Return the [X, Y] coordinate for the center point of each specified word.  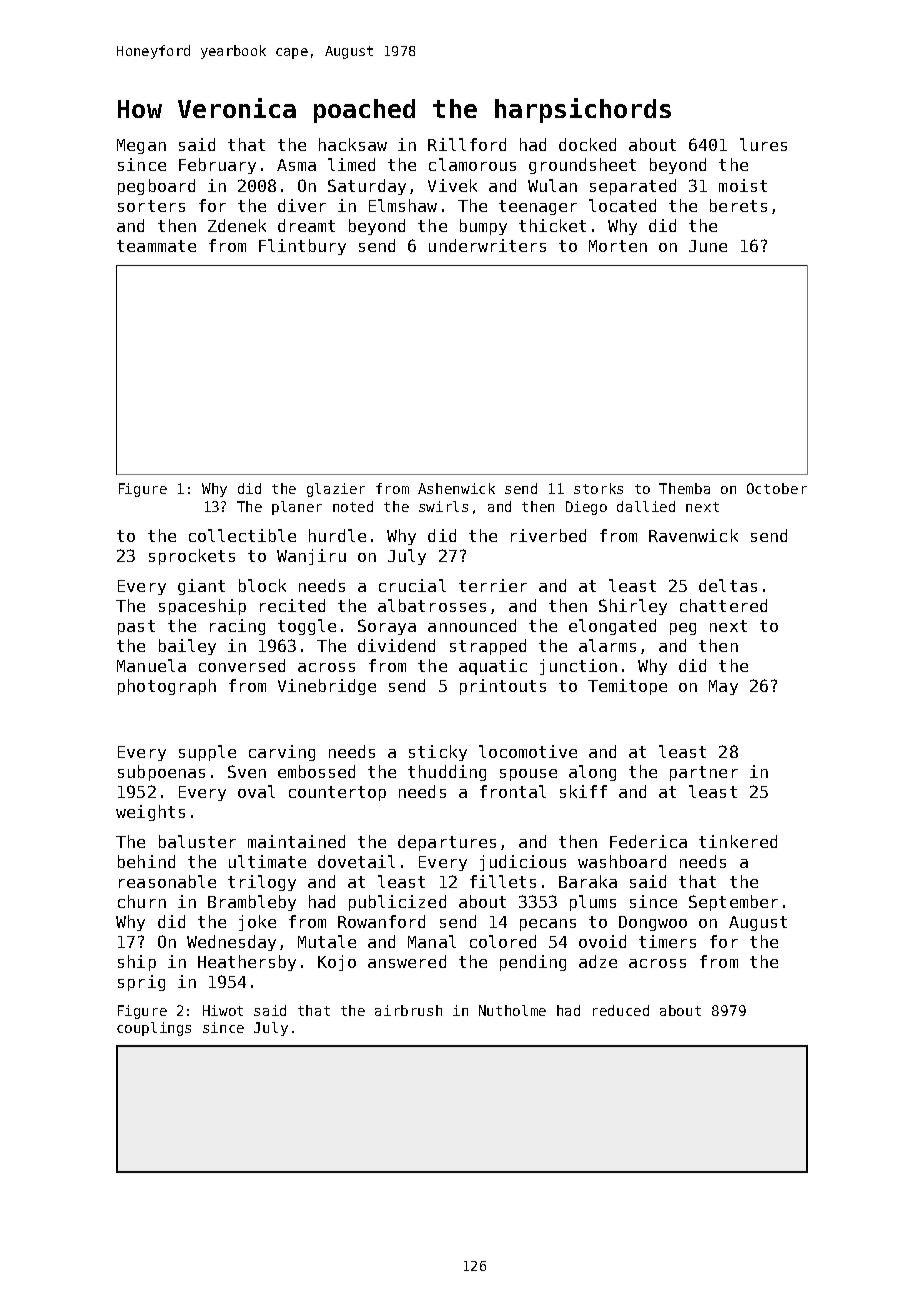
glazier [336, 490]
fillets [503, 881]
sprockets [192, 557]
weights [150, 813]
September [733, 903]
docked [587, 144]
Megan [141, 146]
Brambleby [252, 903]
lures [763, 144]
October [777, 488]
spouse [528, 775]
